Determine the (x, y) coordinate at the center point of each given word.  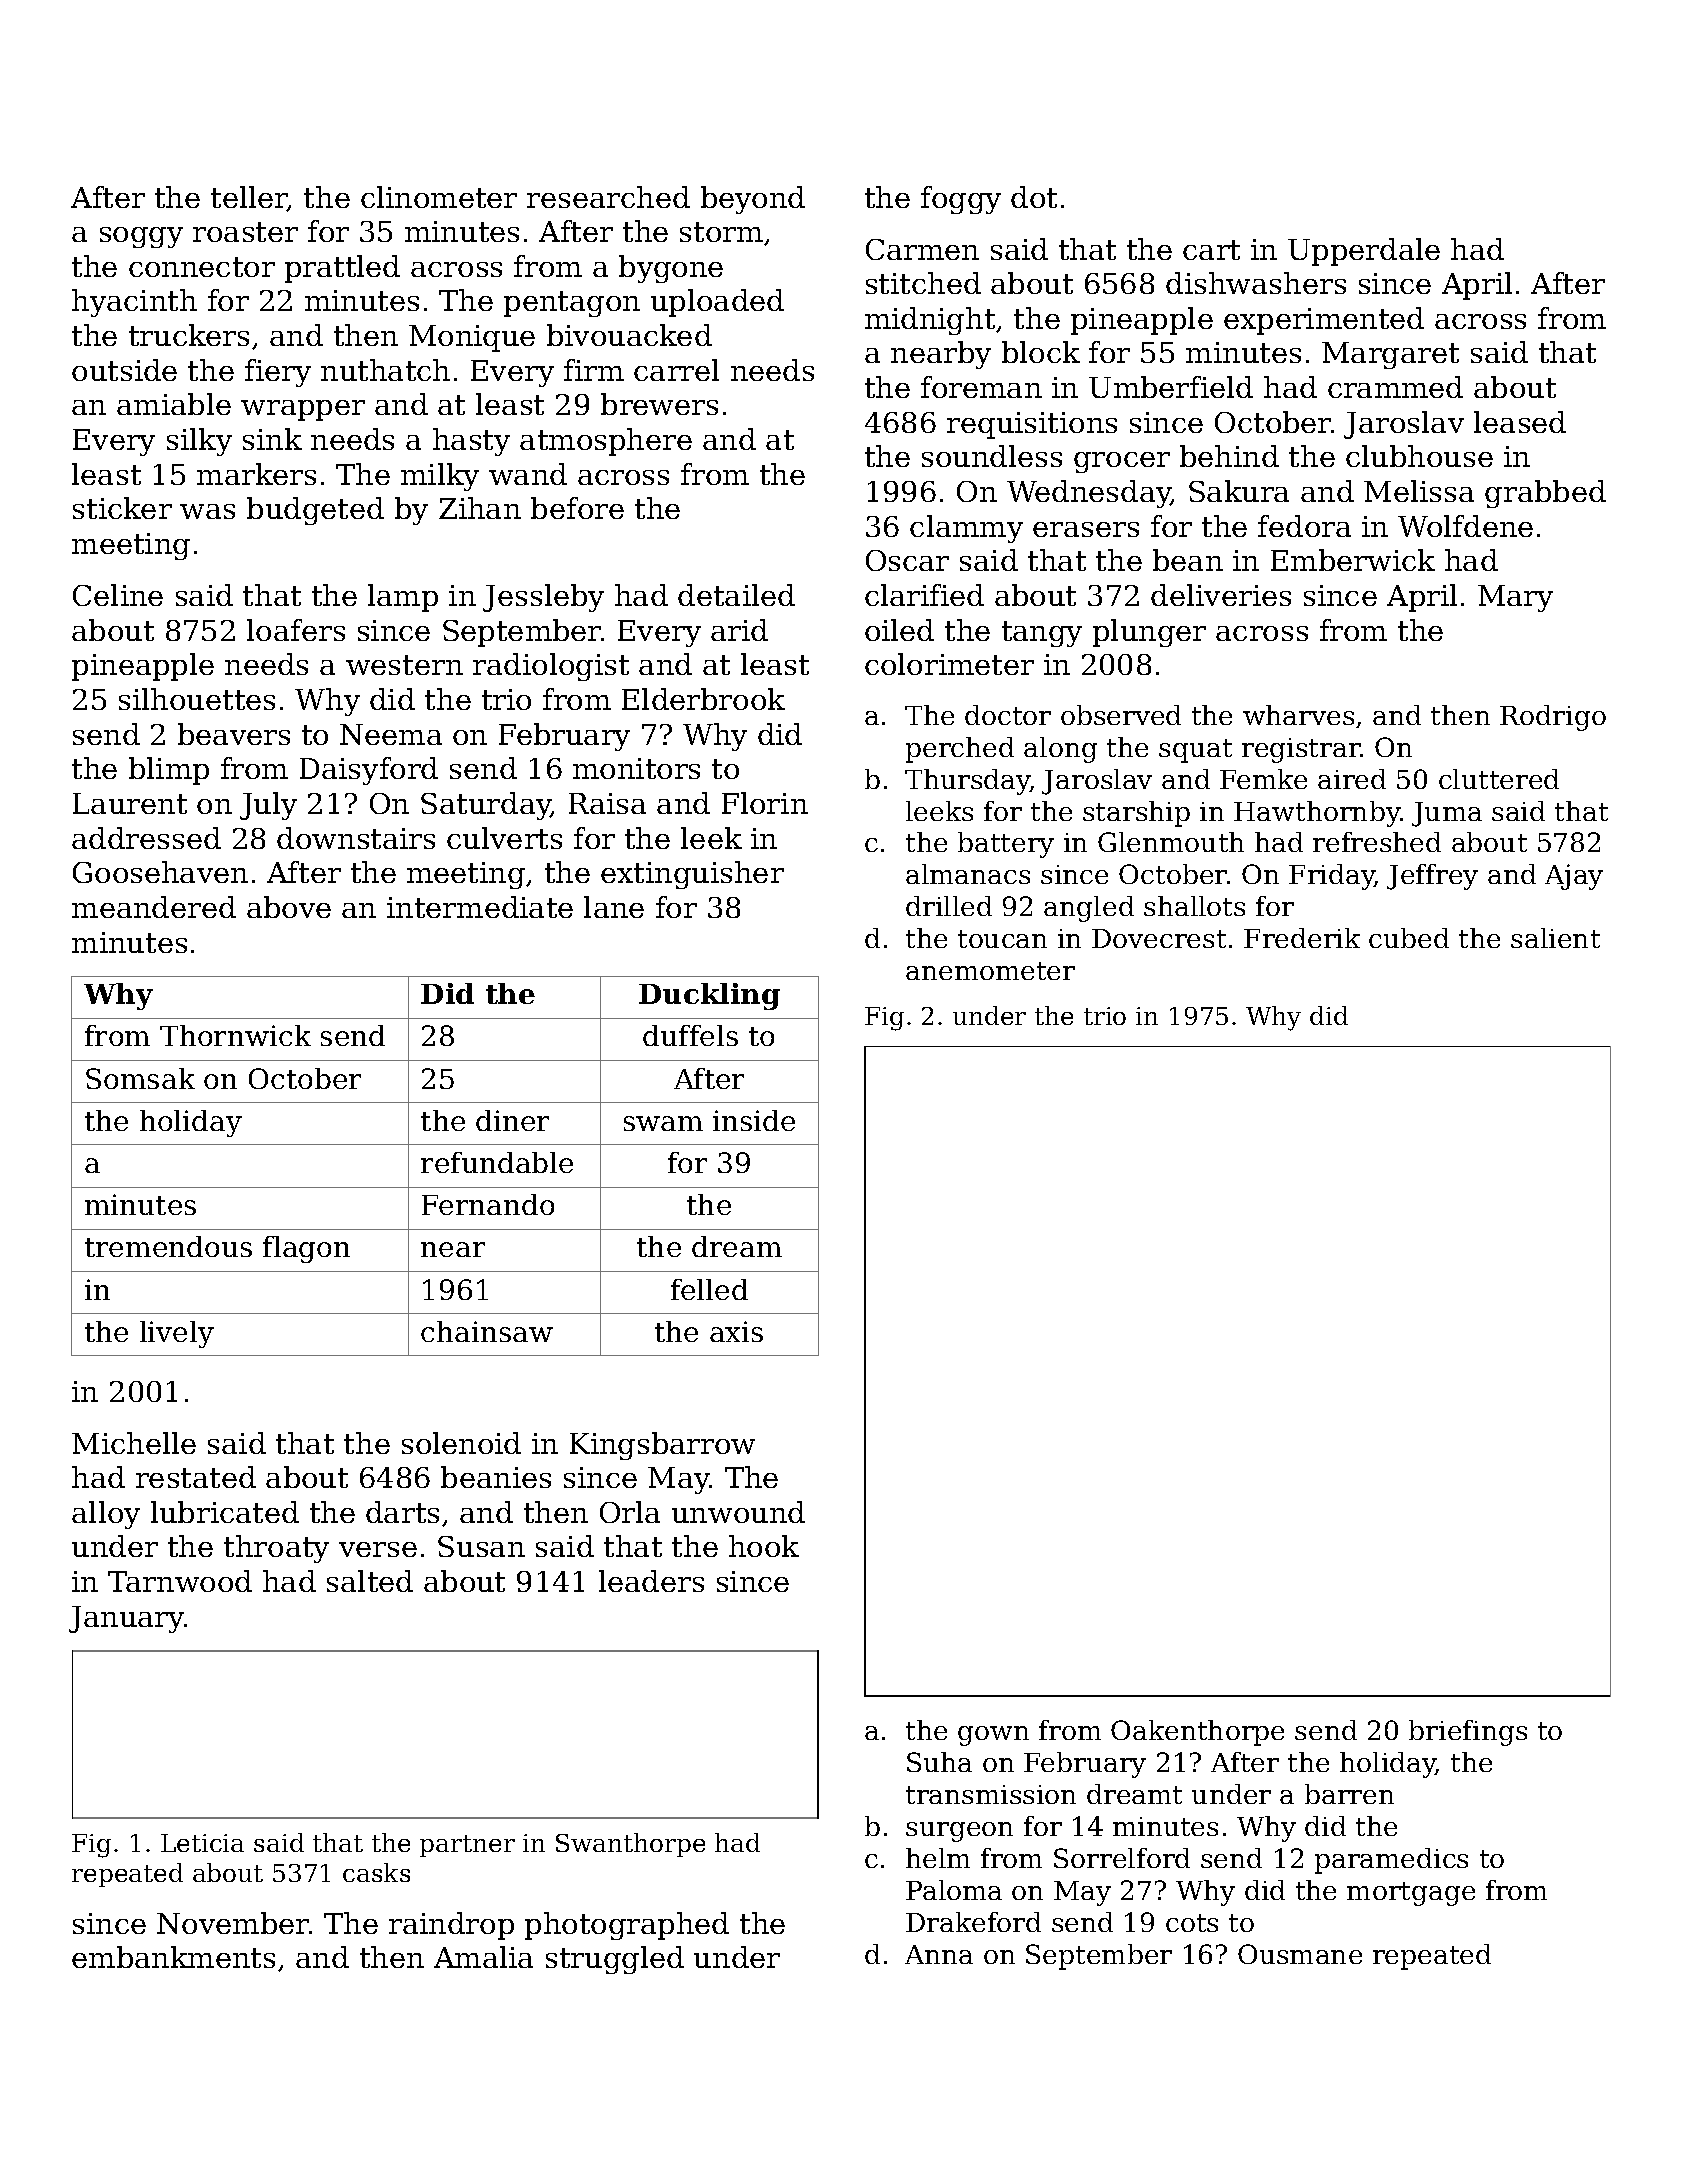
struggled (615, 1960)
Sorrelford (1122, 1858)
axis (736, 1331)
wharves (1298, 715)
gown (993, 1736)
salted (370, 1581)
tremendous (168, 1246)
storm (721, 232)
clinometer (439, 197)
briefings (1468, 1733)
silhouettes (197, 699)
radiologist (551, 667)
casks (376, 1872)
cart (1211, 250)
